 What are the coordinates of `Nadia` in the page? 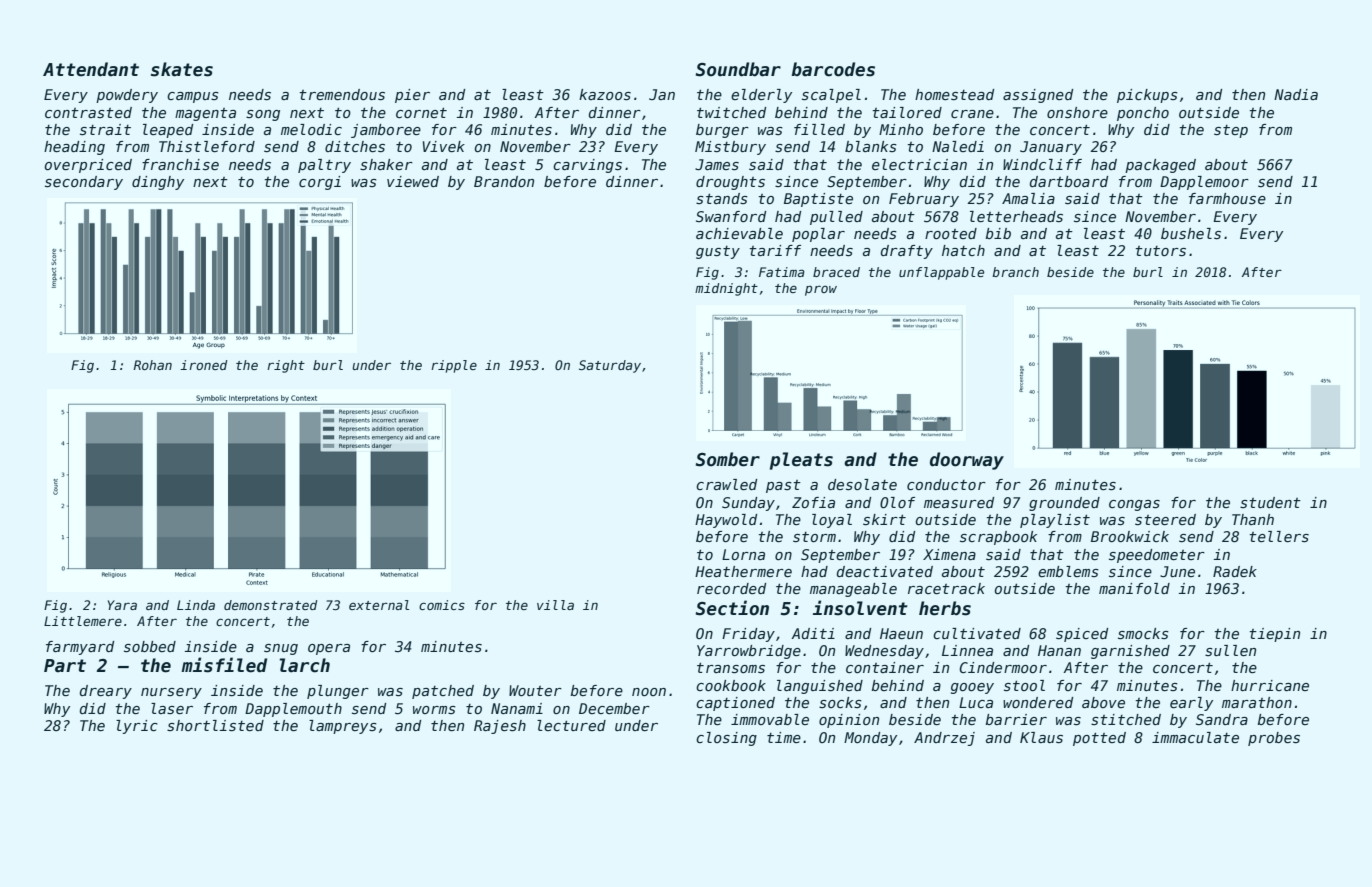 It's located at (1296, 94).
